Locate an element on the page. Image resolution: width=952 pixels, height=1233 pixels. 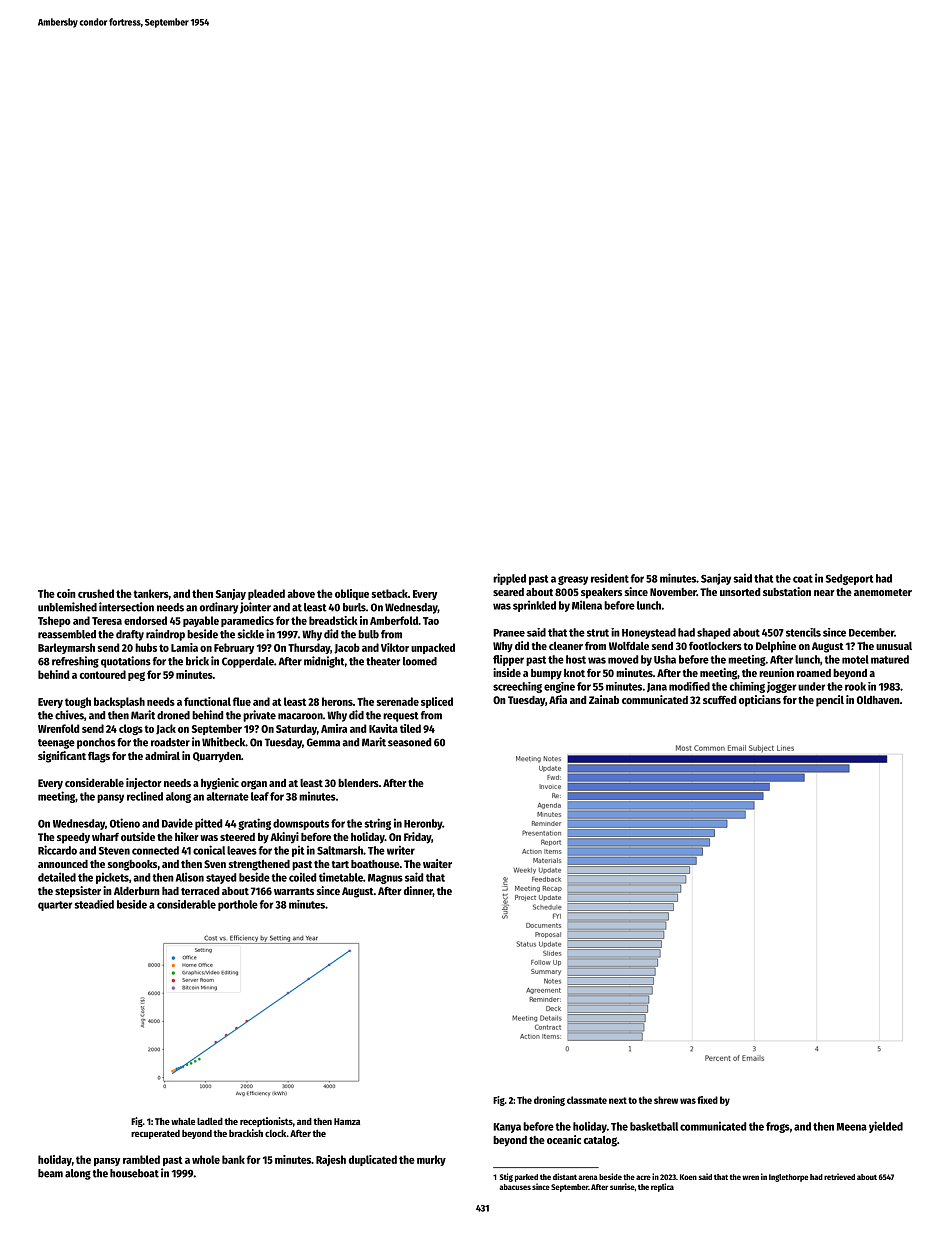
beam is located at coordinates (50, 1173).
